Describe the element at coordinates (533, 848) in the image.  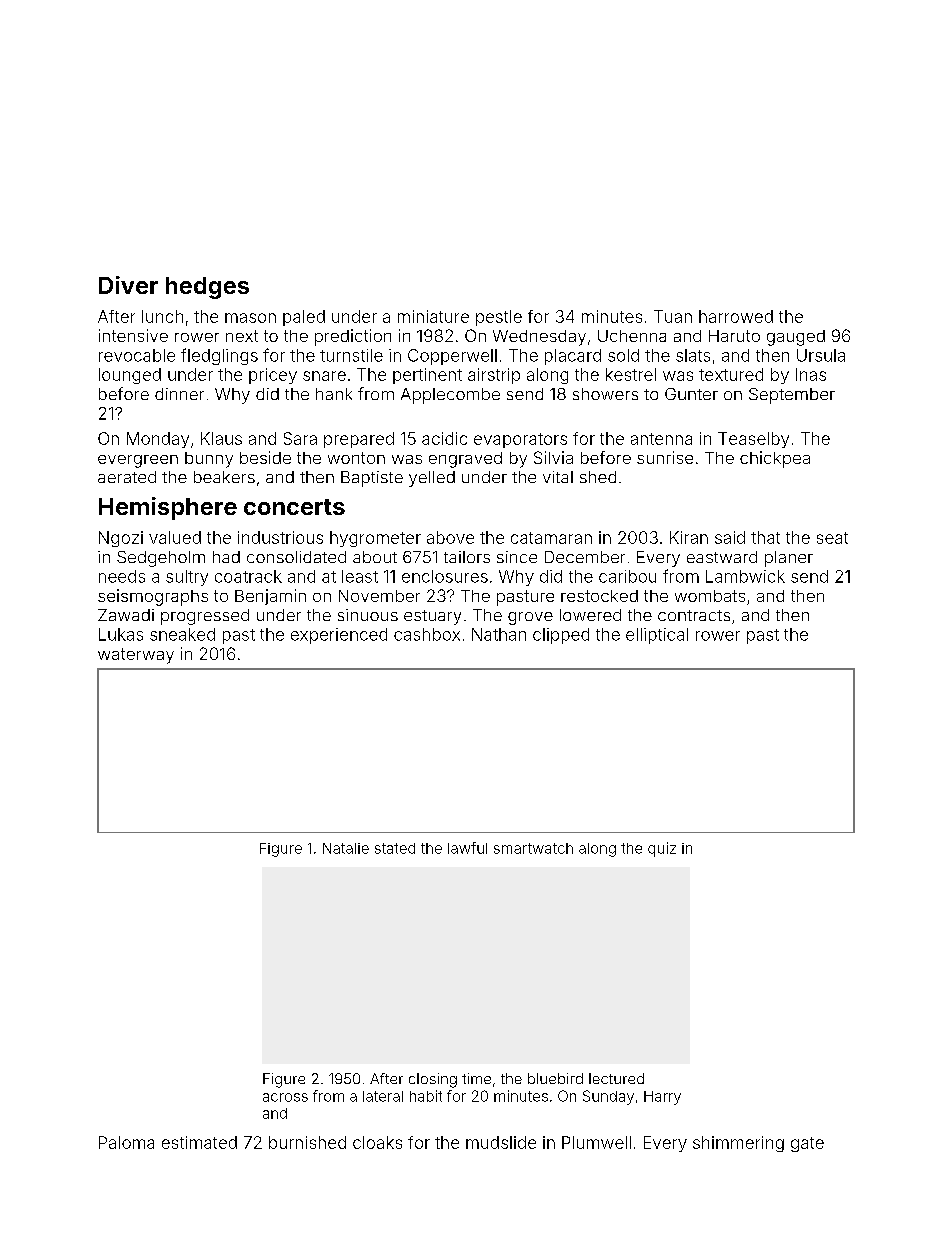
I see `smartwatch` at that location.
